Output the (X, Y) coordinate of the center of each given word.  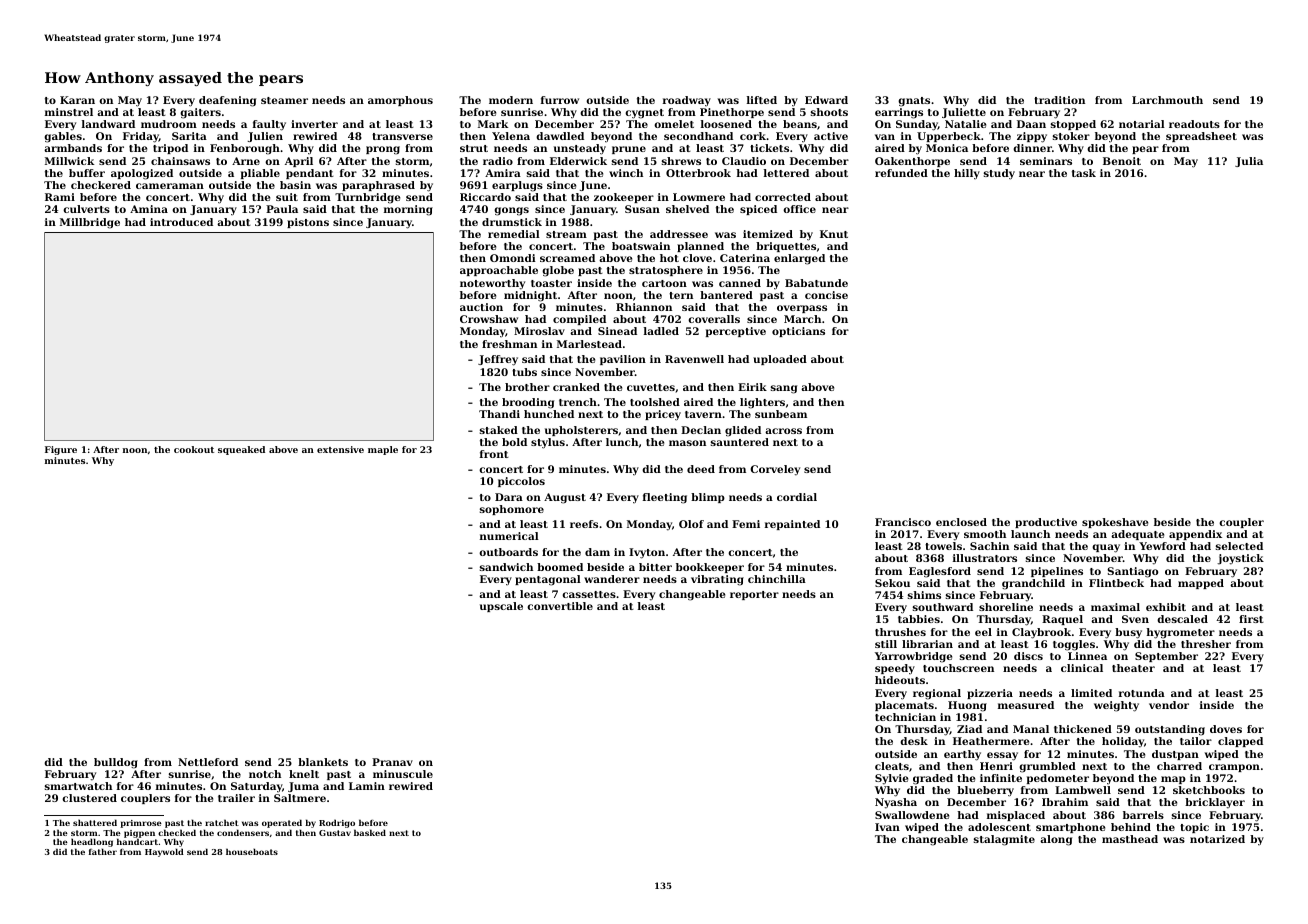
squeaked (241, 450)
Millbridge (90, 223)
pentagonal (548, 580)
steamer (284, 100)
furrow (560, 100)
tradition (1059, 100)
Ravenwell (694, 359)
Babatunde (816, 283)
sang (784, 389)
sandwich (506, 567)
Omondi (513, 258)
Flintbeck (1116, 583)
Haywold (164, 852)
